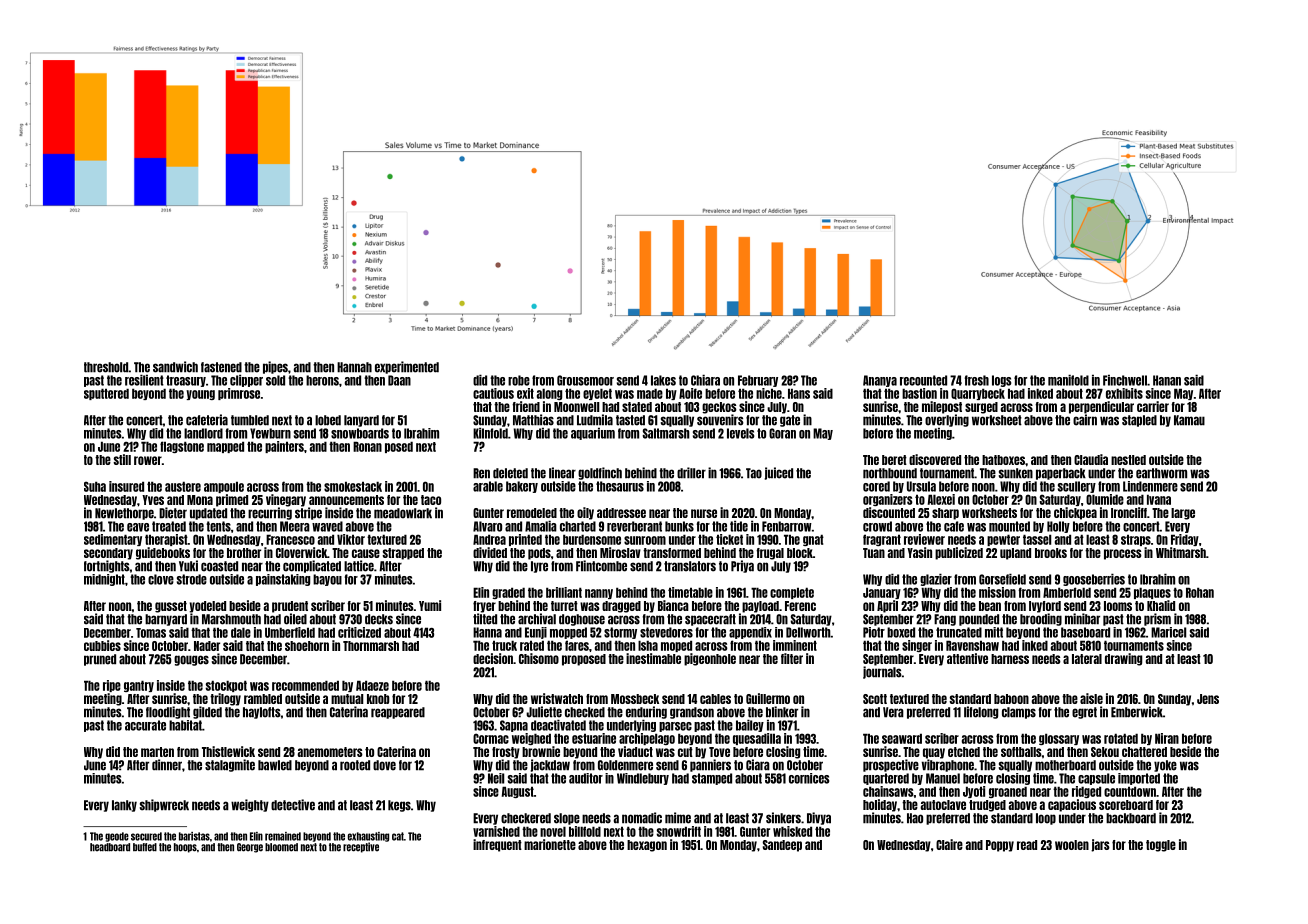 Image resolution: width=1308 pixels, height=924 pixels. What do you see at coordinates (327, 580) in the screenshot?
I see `bayou` at bounding box center [327, 580].
